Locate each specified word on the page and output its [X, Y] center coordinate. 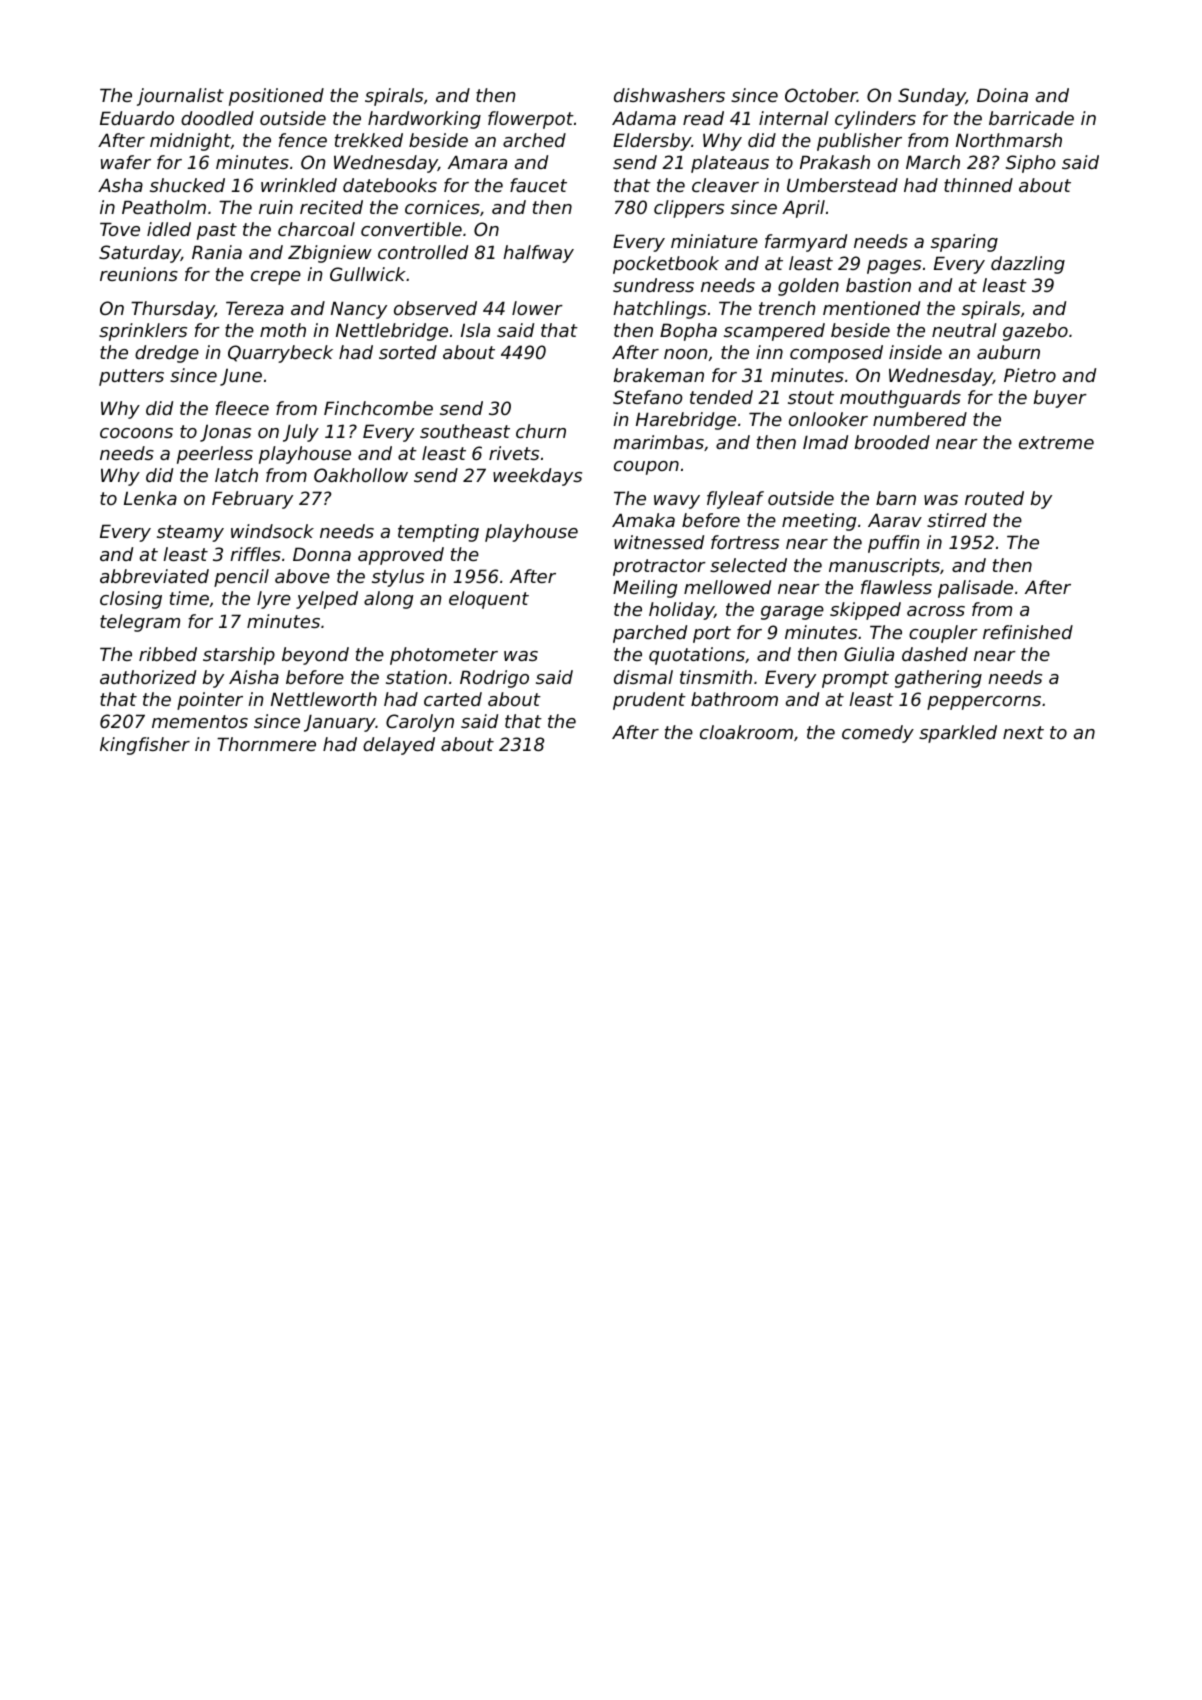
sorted [408, 352]
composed [836, 354]
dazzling [1028, 265]
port [712, 634]
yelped [327, 600]
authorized [148, 677]
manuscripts [884, 567]
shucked [187, 185]
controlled [423, 252]
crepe [276, 278]
